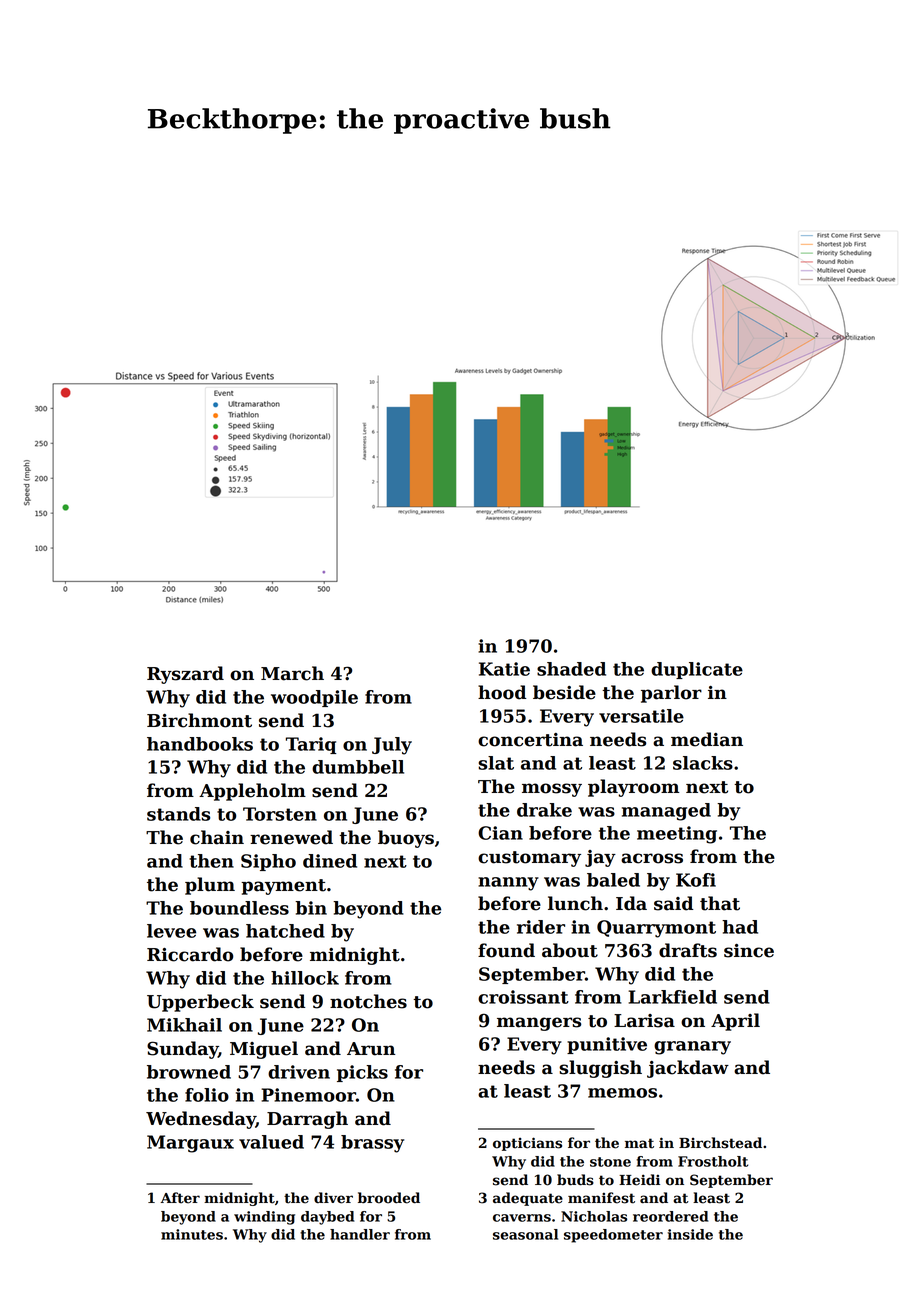 The image size is (924, 1314). I want to click on nanny, so click(508, 884).
